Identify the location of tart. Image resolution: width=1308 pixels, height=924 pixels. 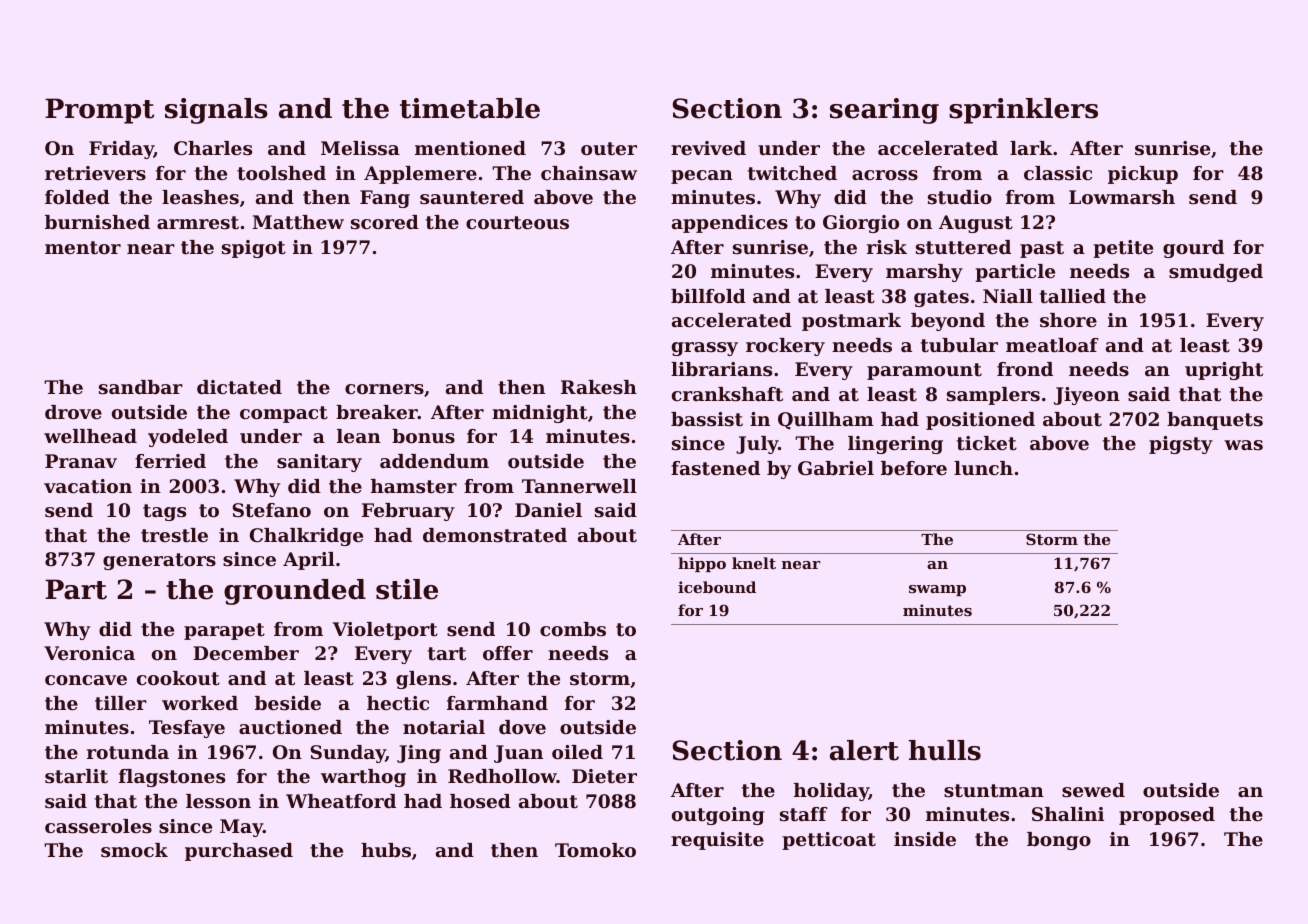
(447, 654).
